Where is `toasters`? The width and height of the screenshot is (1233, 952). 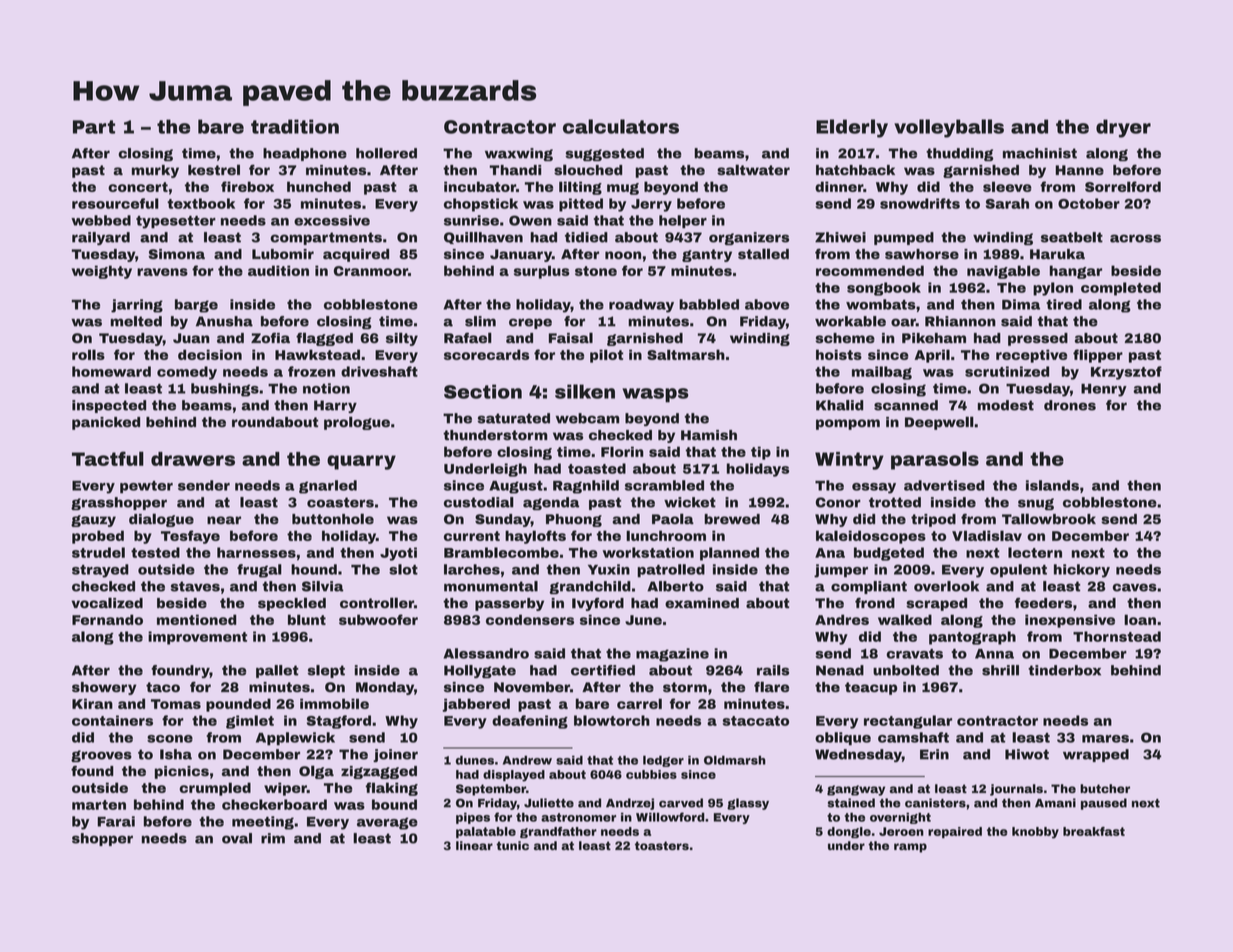 toasters is located at coordinates (662, 845).
